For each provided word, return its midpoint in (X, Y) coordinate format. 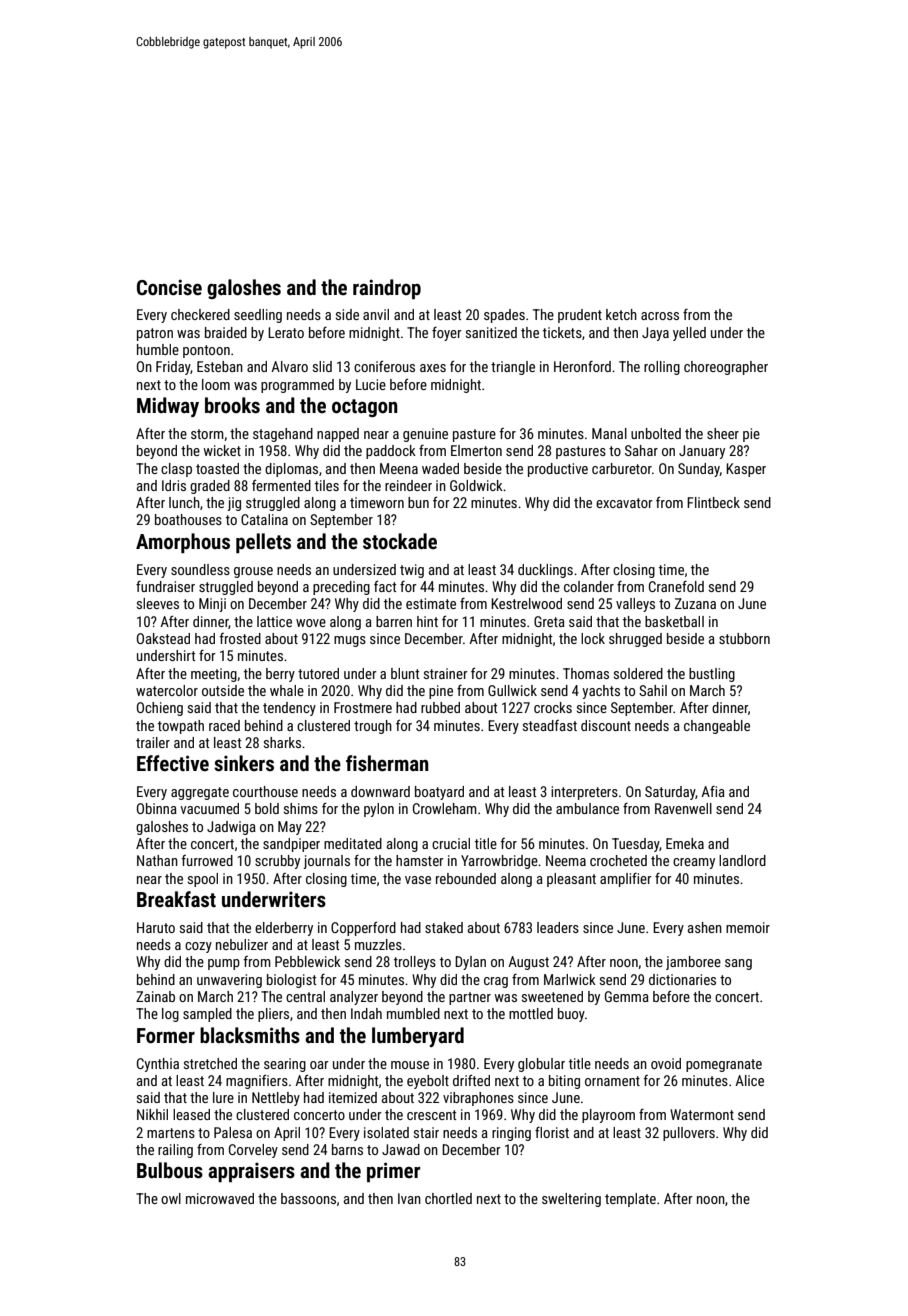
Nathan (157, 860)
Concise (169, 287)
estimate (431, 603)
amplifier (626, 880)
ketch (621, 314)
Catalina (264, 519)
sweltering (571, 1200)
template (630, 1200)
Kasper (746, 470)
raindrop (387, 289)
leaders (558, 927)
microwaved (220, 1198)
